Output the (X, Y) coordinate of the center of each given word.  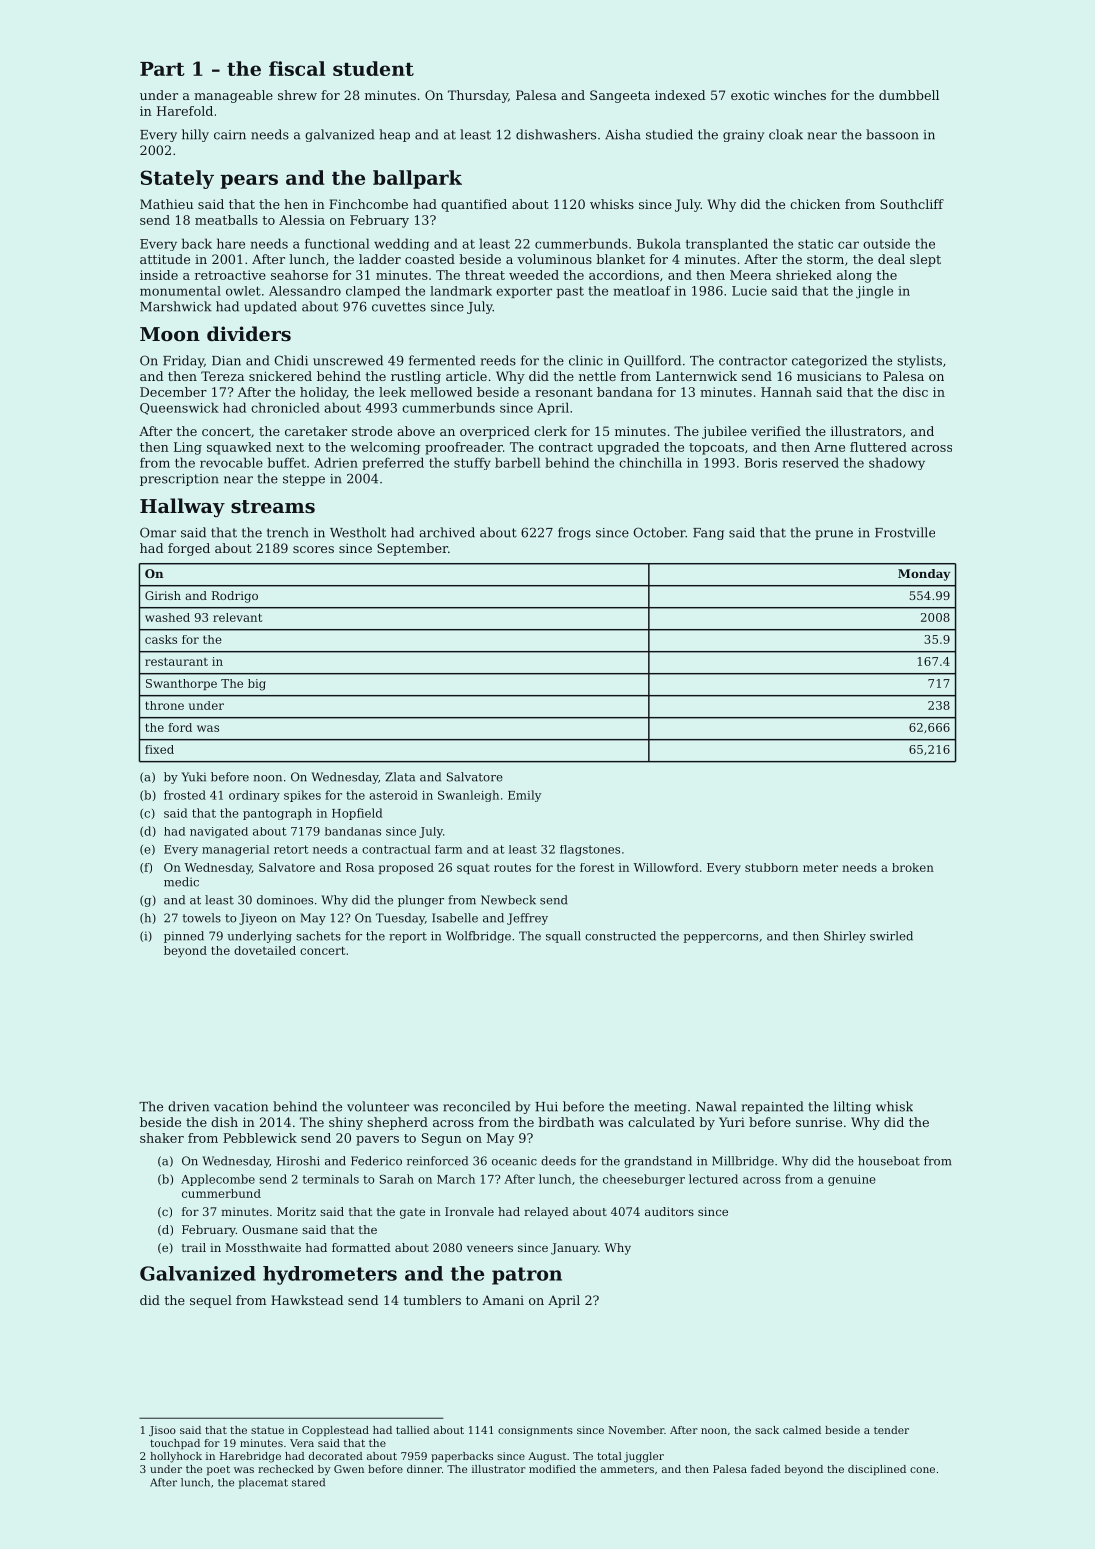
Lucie (749, 291)
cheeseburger (644, 1180)
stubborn (771, 867)
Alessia (302, 220)
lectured (713, 1179)
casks (161, 639)
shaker (162, 1138)
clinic (586, 360)
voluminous (554, 259)
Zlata (400, 777)
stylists (919, 361)
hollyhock (176, 1457)
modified (552, 1469)
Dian (226, 361)
